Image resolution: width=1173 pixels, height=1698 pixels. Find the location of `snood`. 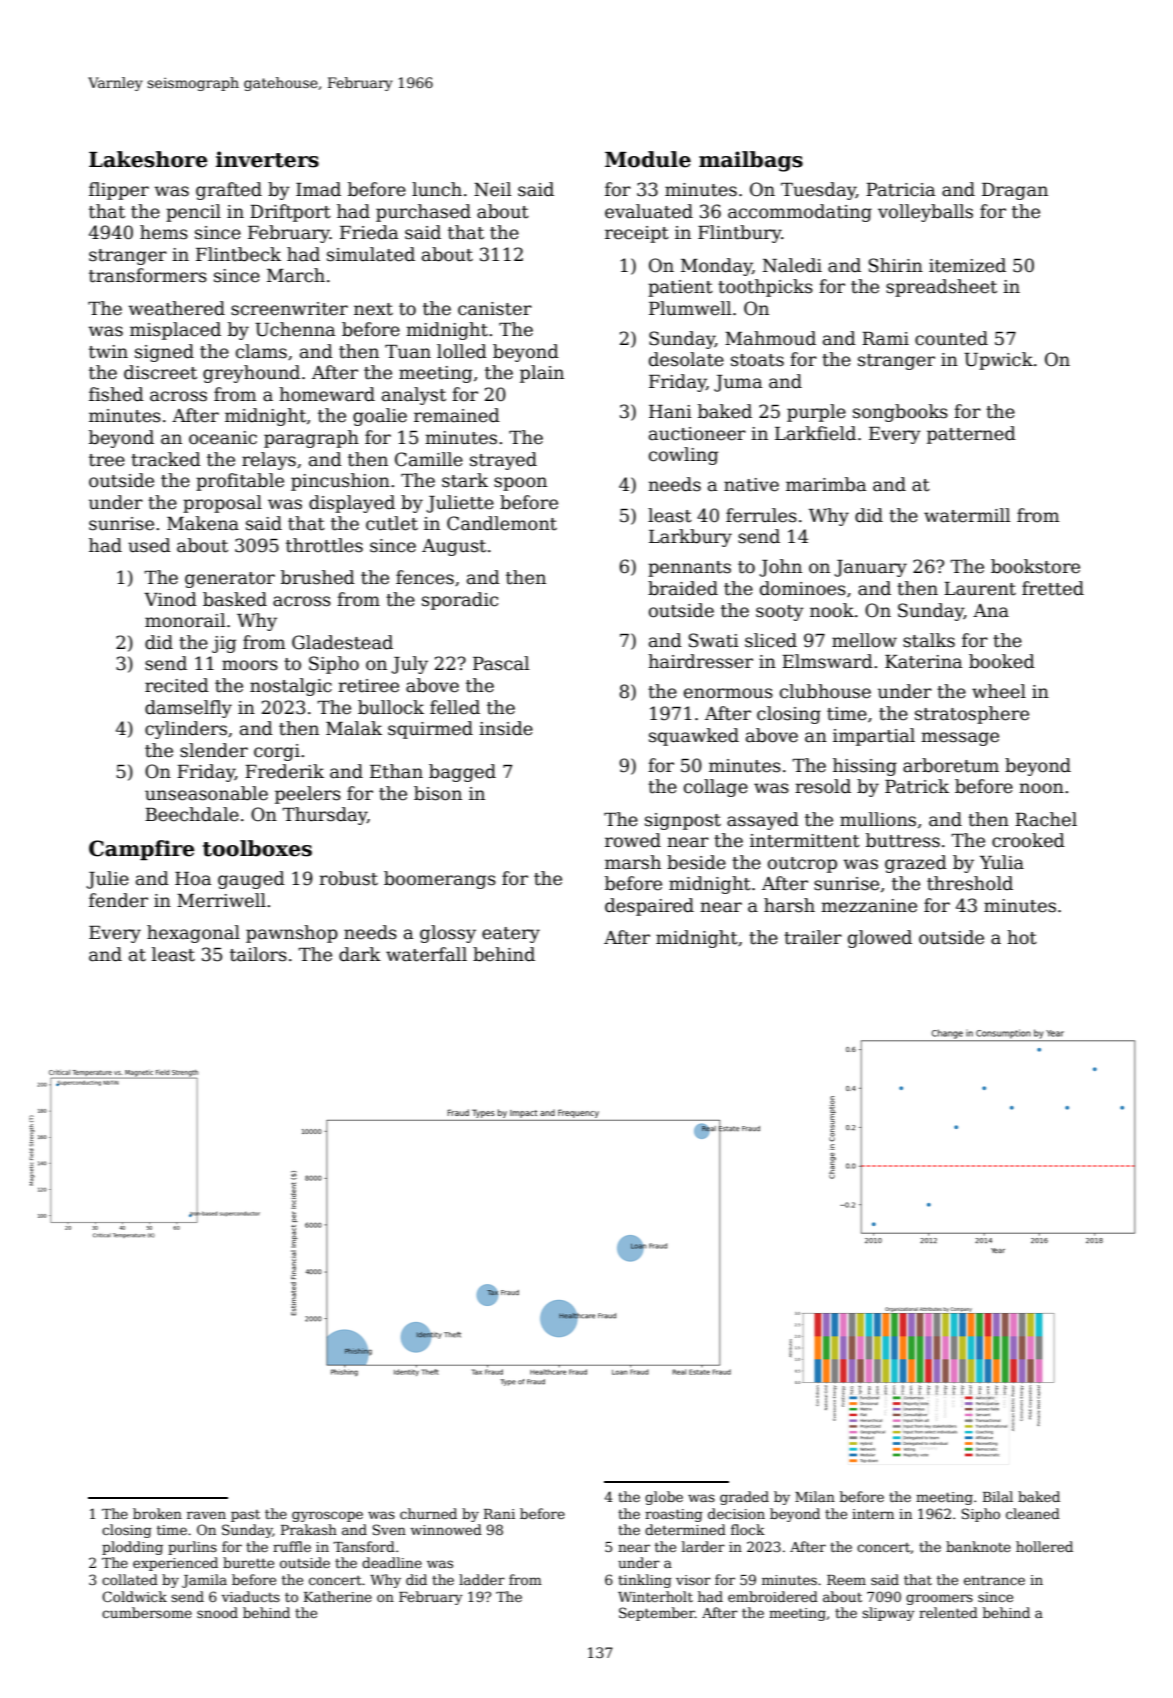

snood is located at coordinates (217, 1612).
